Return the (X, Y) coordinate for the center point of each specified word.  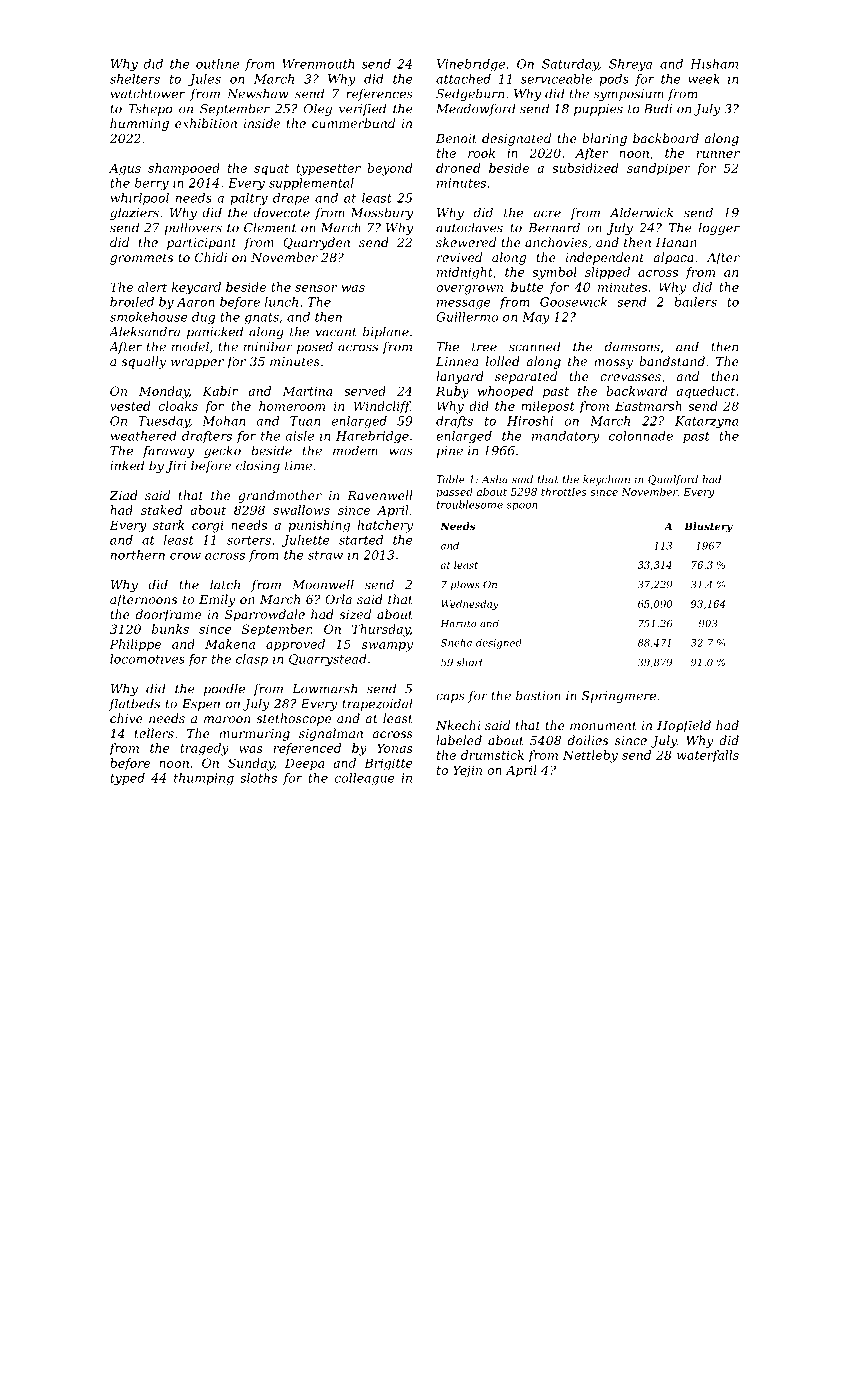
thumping (204, 779)
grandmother (280, 496)
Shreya (630, 65)
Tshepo (150, 109)
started (361, 540)
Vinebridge (471, 65)
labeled (459, 740)
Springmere (619, 697)
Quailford (673, 480)
